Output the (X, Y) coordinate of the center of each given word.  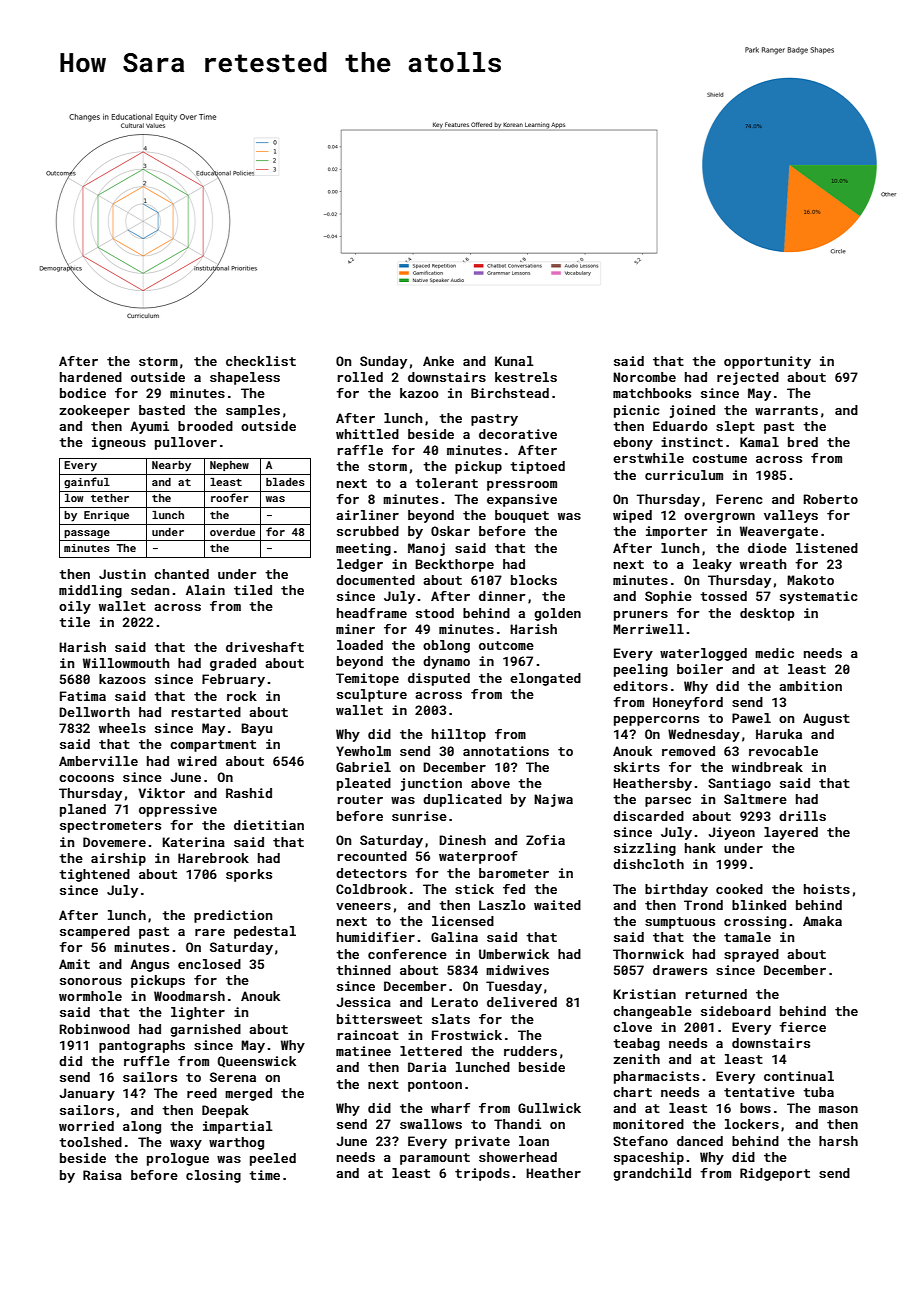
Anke (438, 361)
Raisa (102, 1175)
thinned (363, 970)
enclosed (209, 964)
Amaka (822, 921)
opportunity (767, 362)
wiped (632, 516)
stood (435, 613)
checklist (261, 361)
